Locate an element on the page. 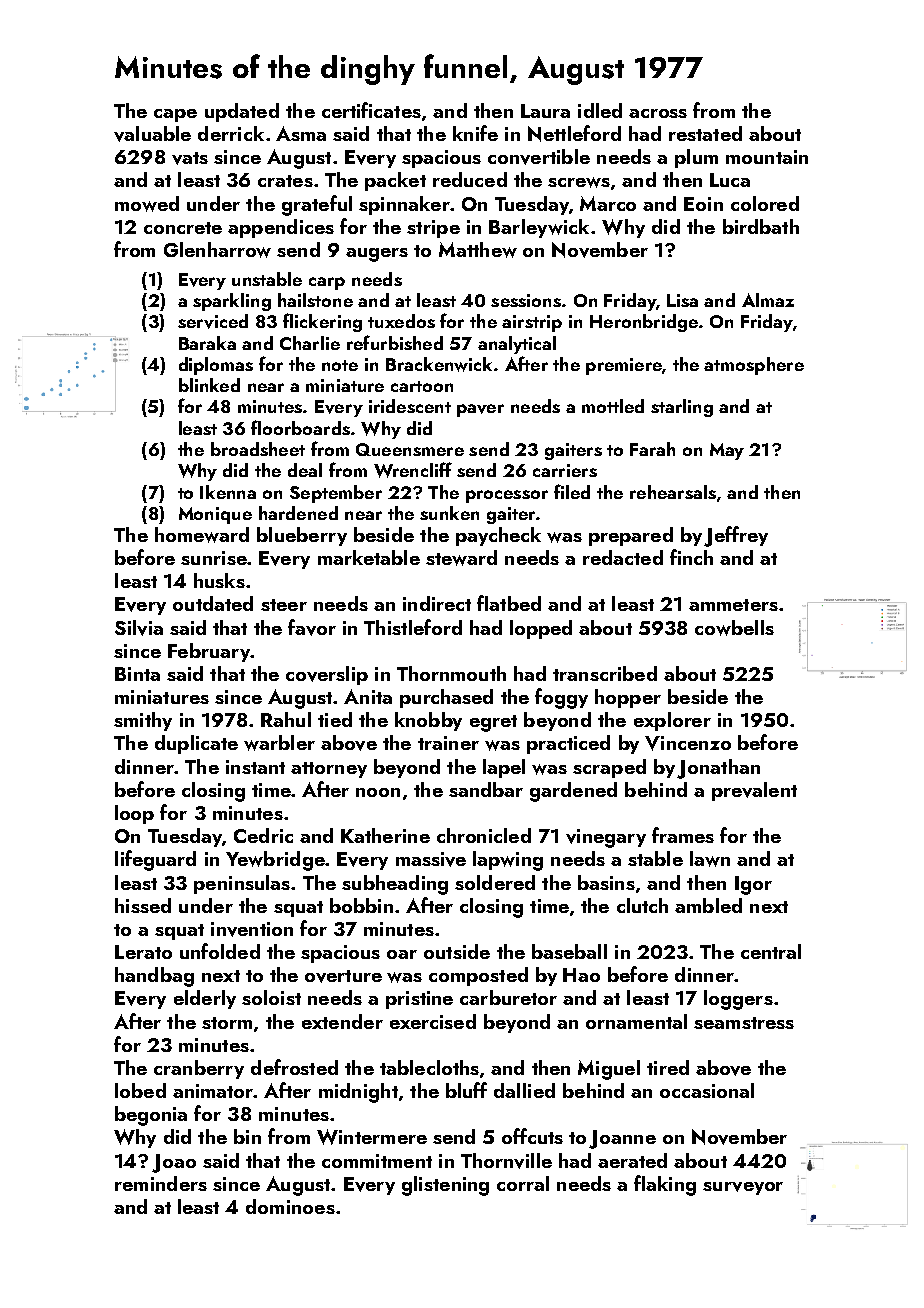 The image size is (924, 1308). across is located at coordinates (658, 113).
